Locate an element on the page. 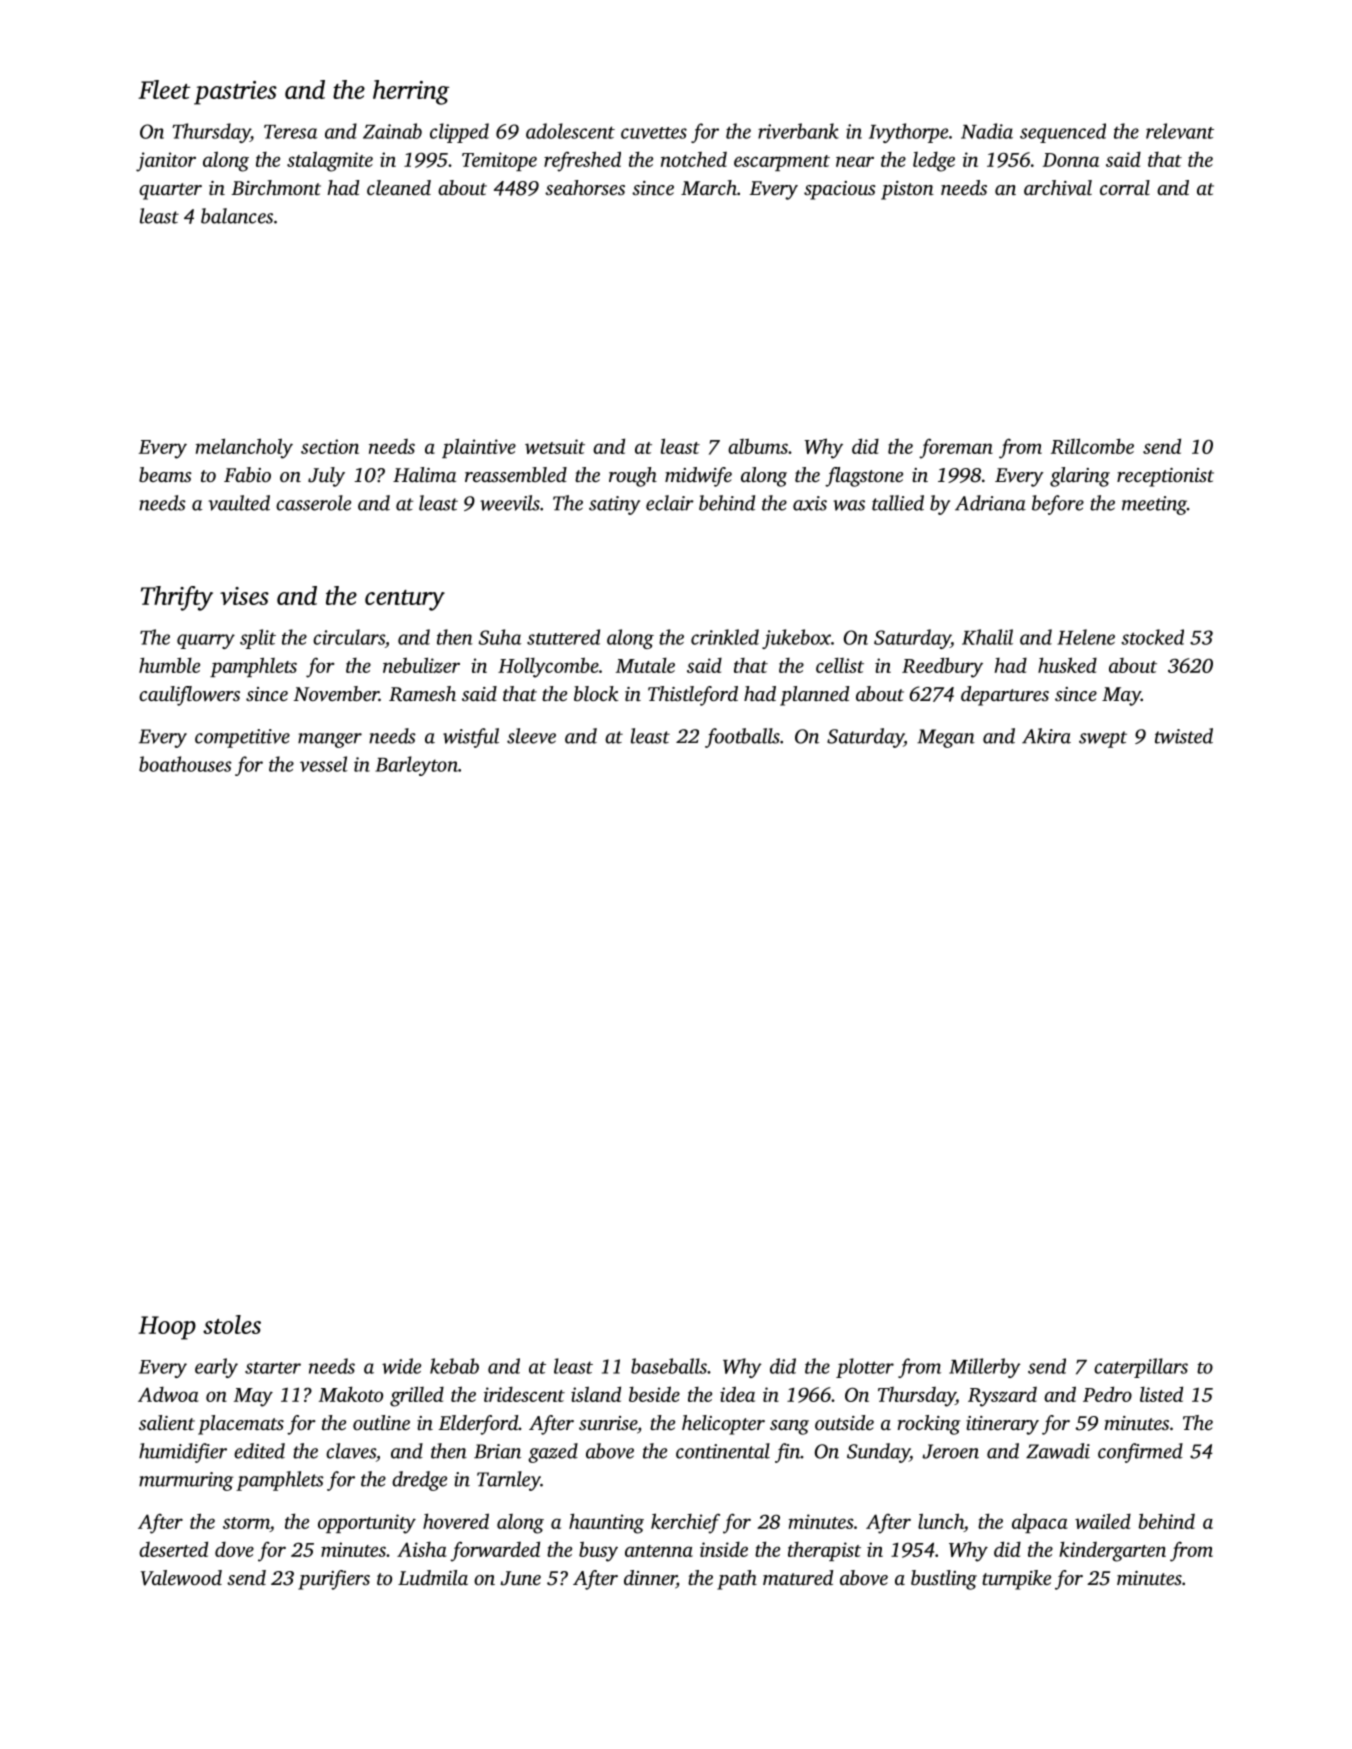 Image resolution: width=1352 pixels, height=1749 pixels. stoles is located at coordinates (232, 1324).
